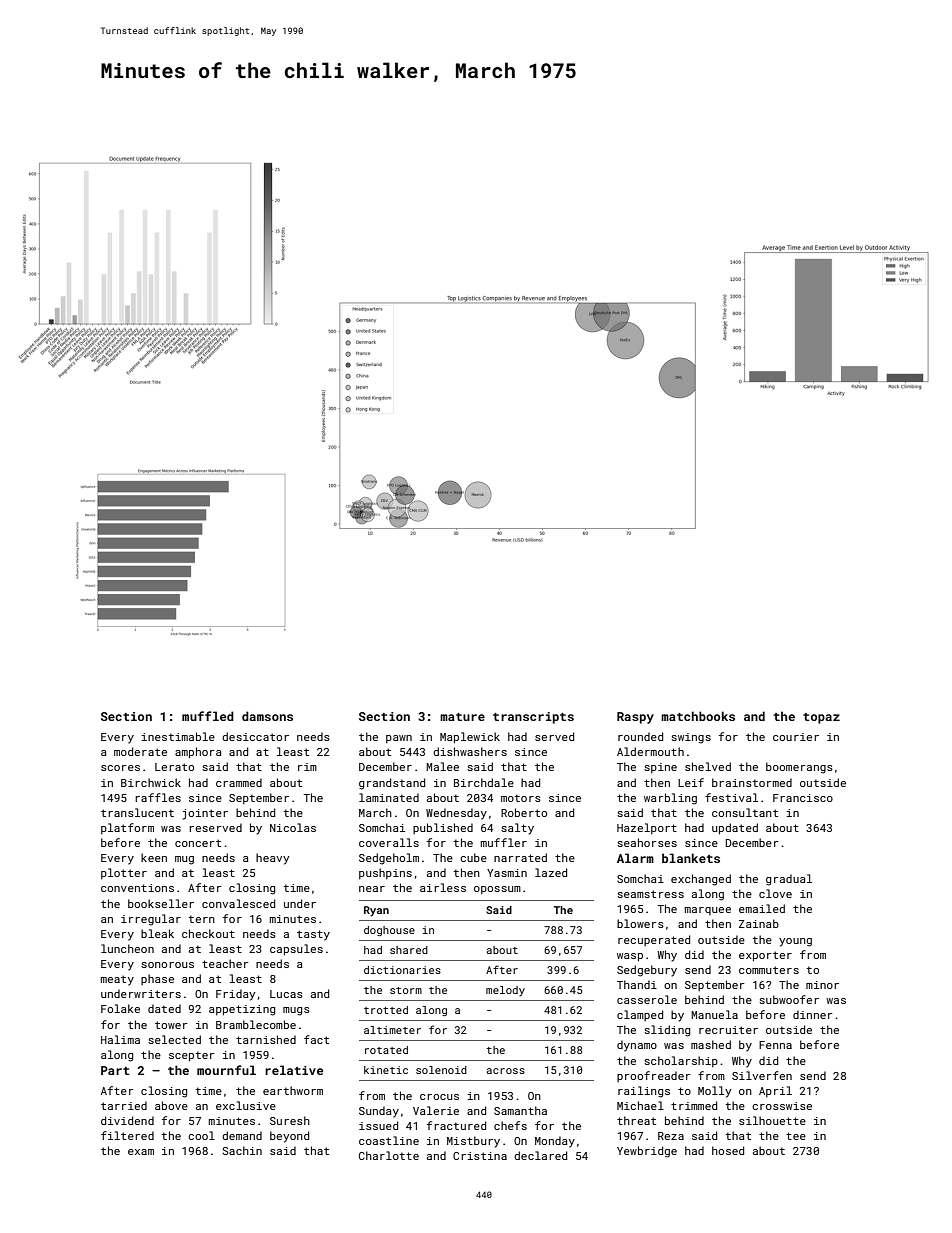 This image has width=952, height=1233. I want to click on tarried, so click(124, 1105).
